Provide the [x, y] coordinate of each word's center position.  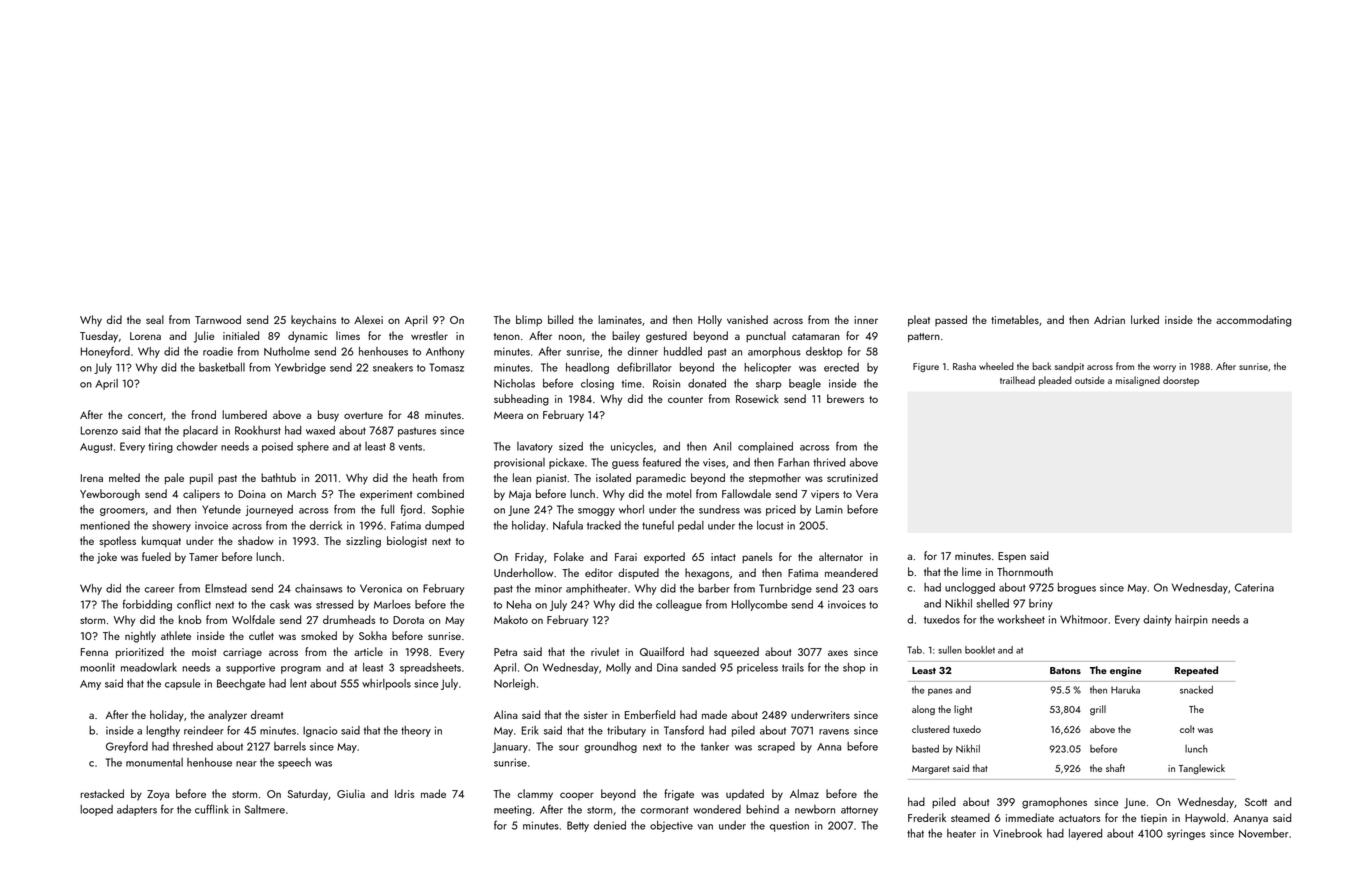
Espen [1012, 557]
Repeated [1196, 671]
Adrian [1109, 319]
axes [838, 653]
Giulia [351, 793]
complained [765, 447]
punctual [766, 337]
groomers [122, 512]
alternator [841, 556]
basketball [222, 367]
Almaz [804, 793]
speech [294, 763]
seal [155, 319]
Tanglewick [1202, 769]
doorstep [1181, 381]
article [368, 651]
